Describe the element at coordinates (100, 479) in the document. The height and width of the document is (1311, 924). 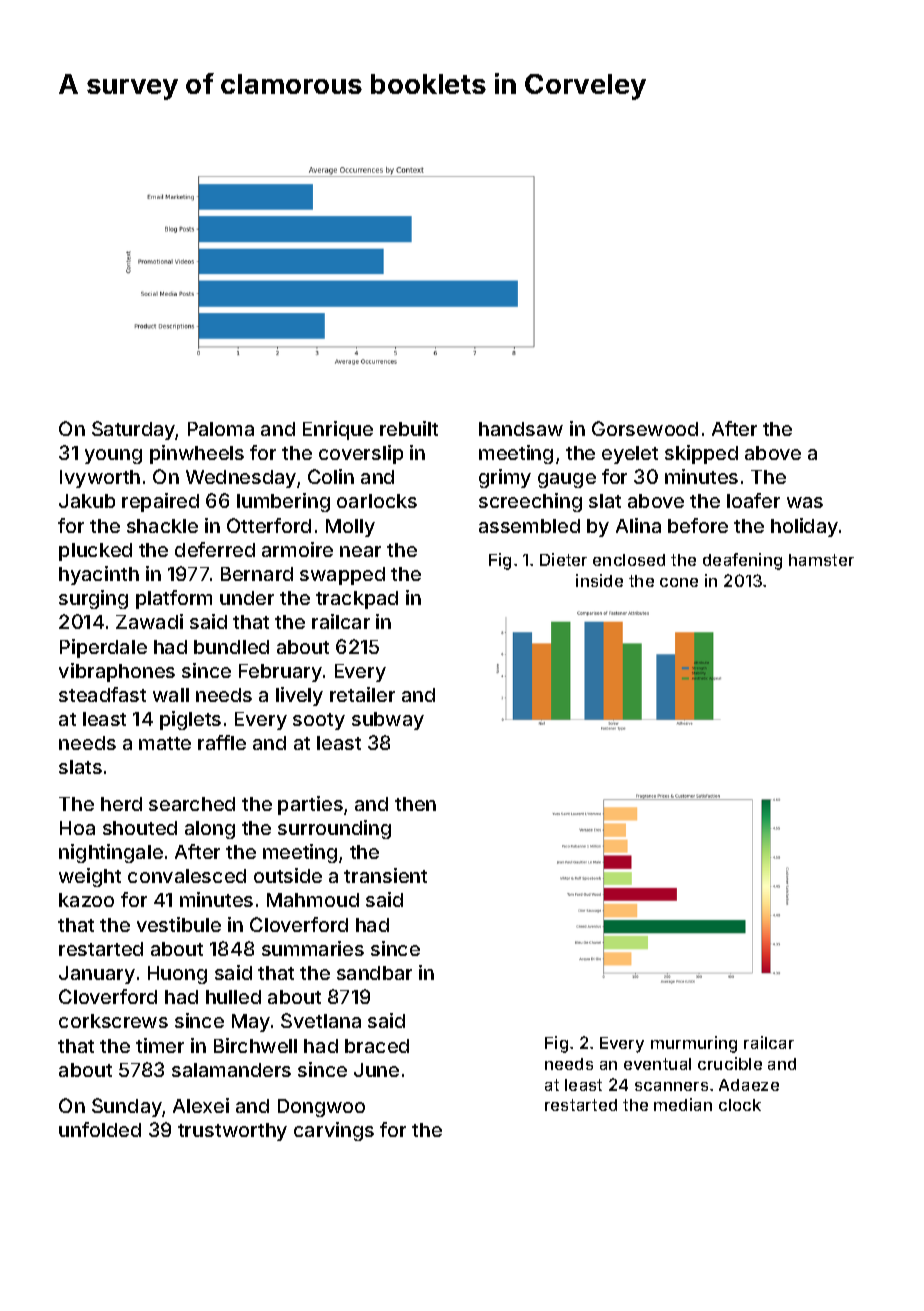
I see `Ivyworth` at that location.
